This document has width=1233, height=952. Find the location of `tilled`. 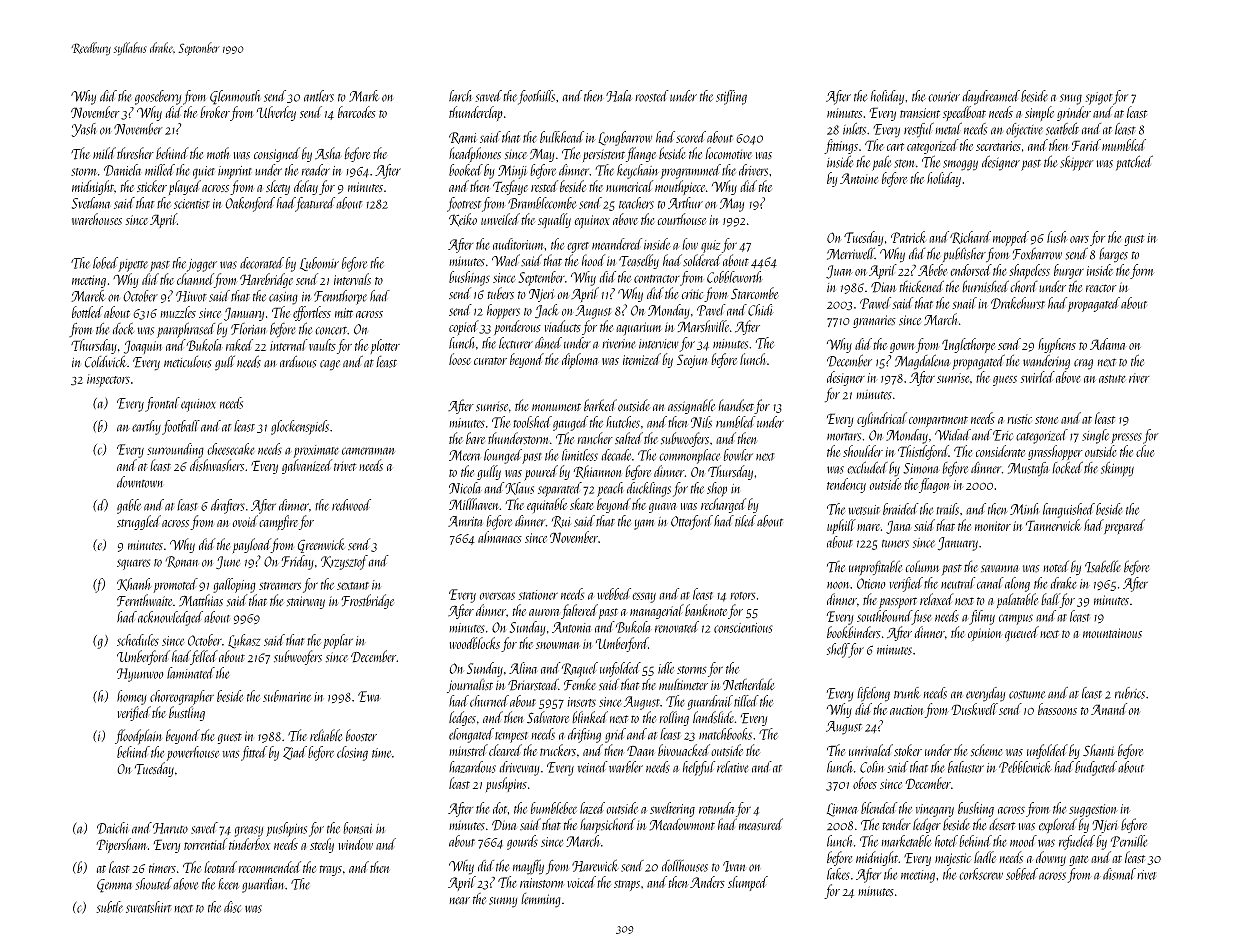

tilled is located at coordinates (746, 701).
